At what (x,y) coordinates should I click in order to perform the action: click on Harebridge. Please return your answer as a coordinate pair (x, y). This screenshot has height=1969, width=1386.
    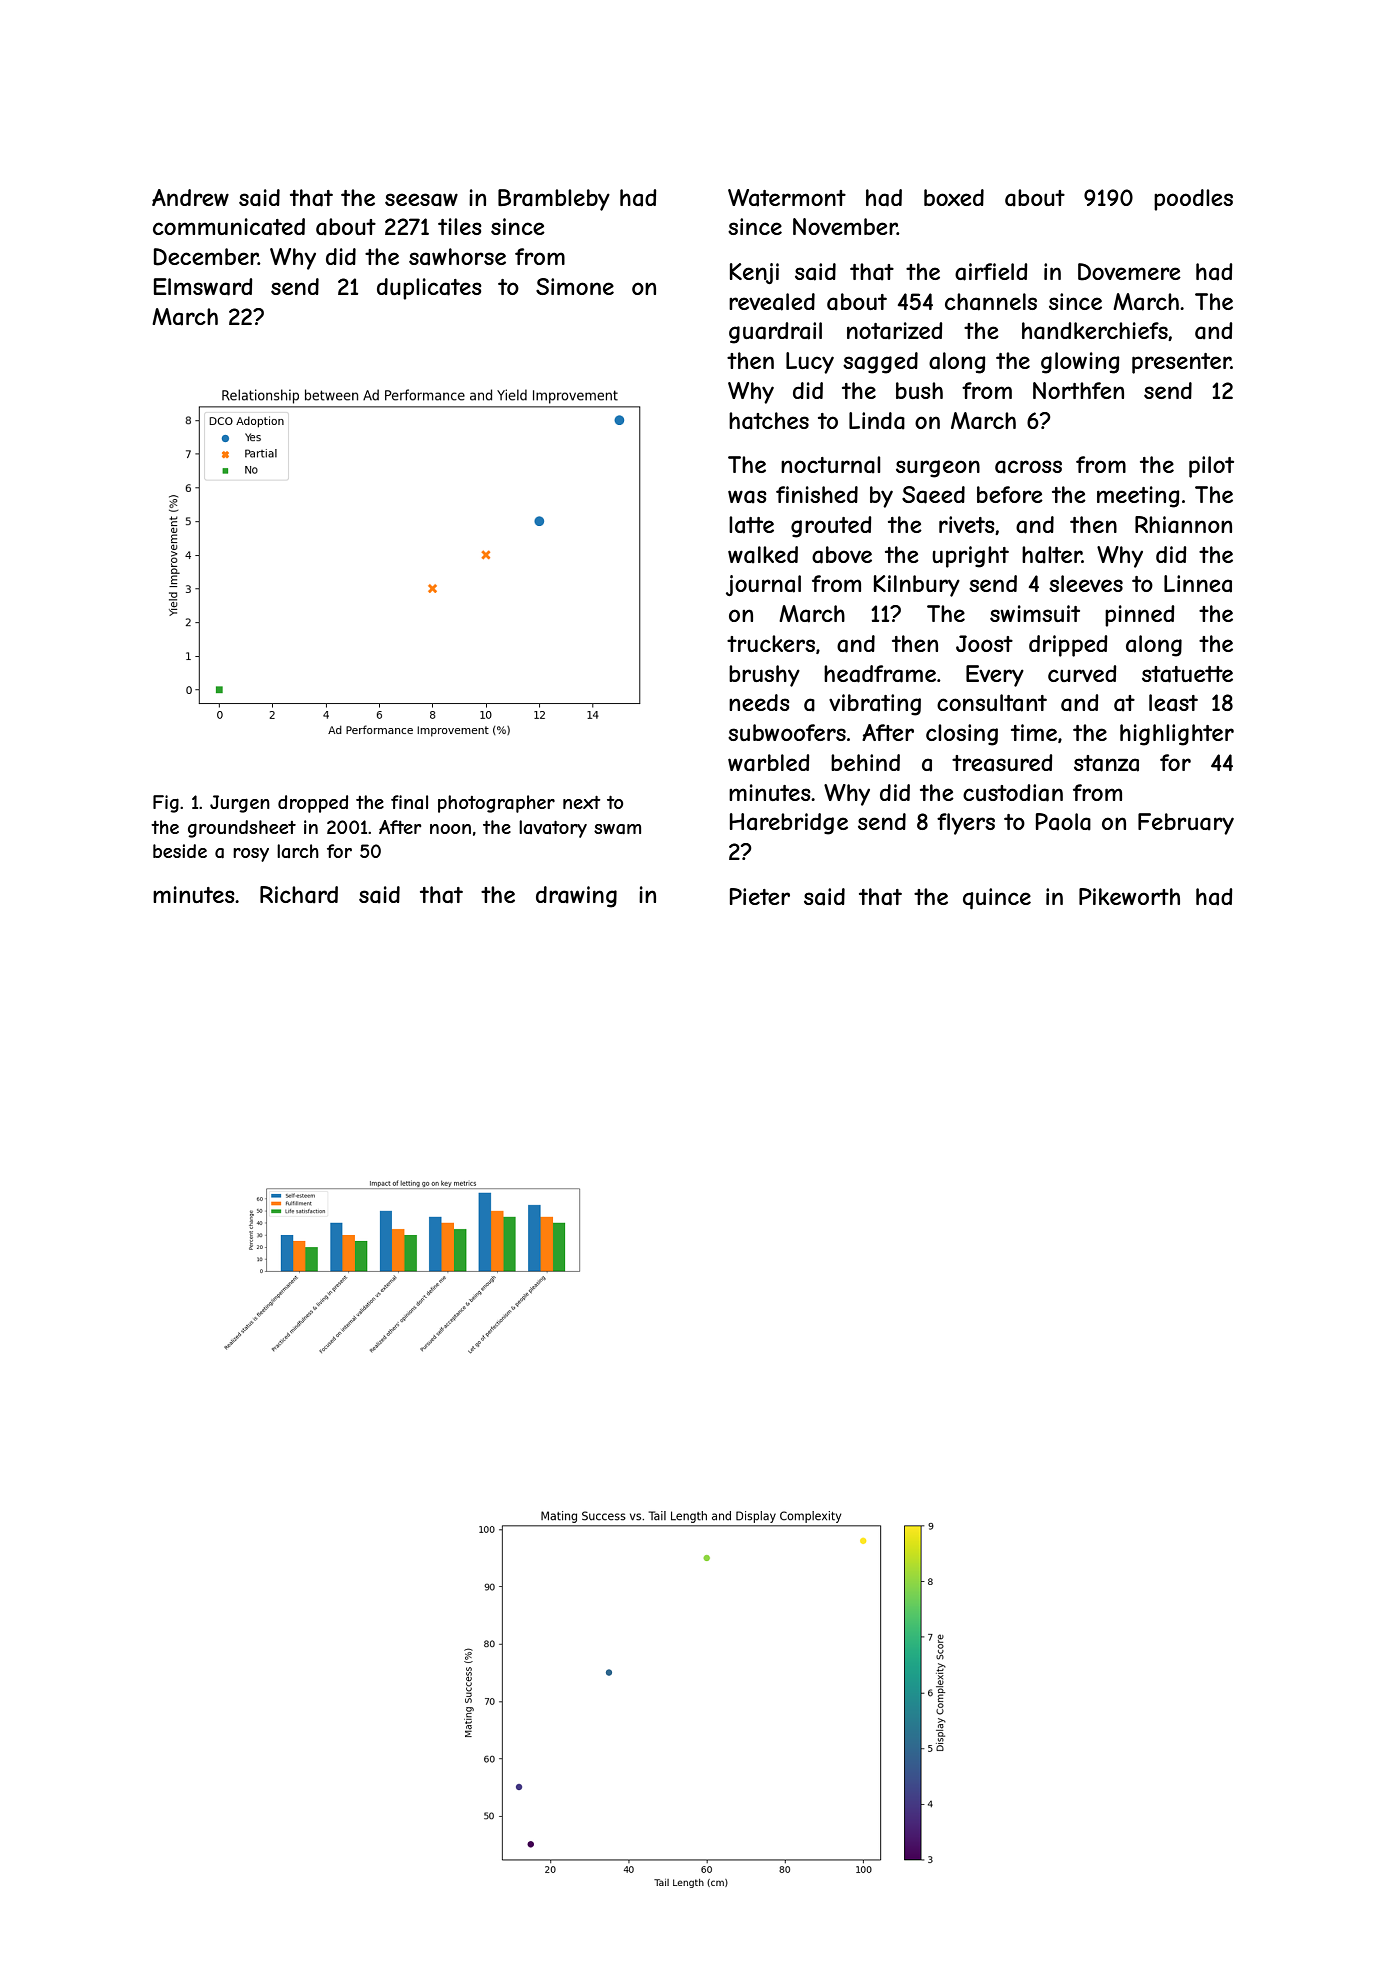
    Looking at the image, I should click on (789, 824).
